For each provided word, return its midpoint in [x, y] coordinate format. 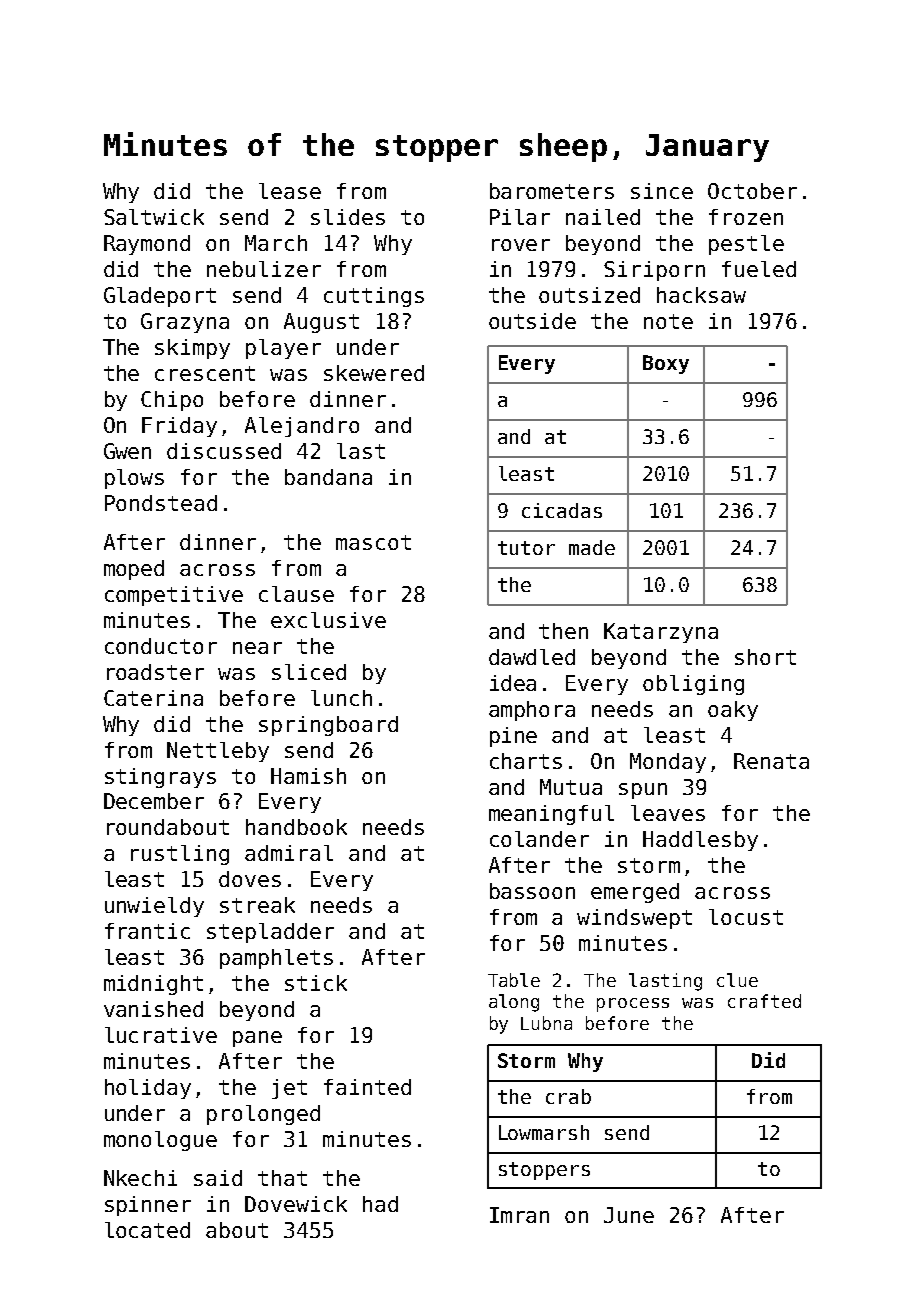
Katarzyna [661, 633]
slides [348, 217]
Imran [519, 1215]
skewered [374, 373]
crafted [764, 1001]
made [592, 547]
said [218, 1178]
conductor [161, 646]
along [514, 1003]
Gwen [127, 451]
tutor [526, 548]
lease [290, 191]
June [629, 1215]
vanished [153, 1009]
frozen [746, 217]
